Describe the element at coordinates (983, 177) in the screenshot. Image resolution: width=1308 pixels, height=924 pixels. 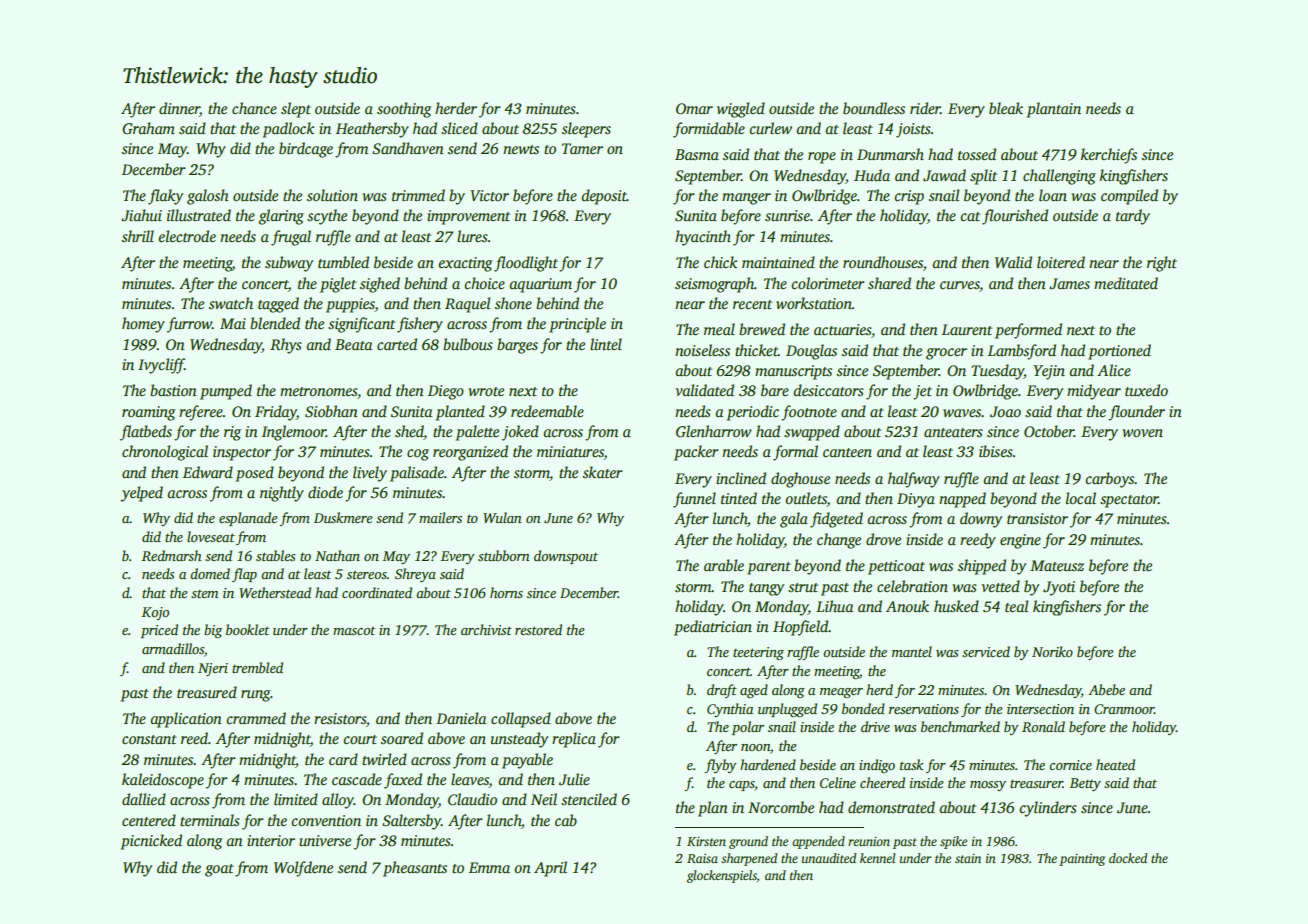
I see `split` at that location.
